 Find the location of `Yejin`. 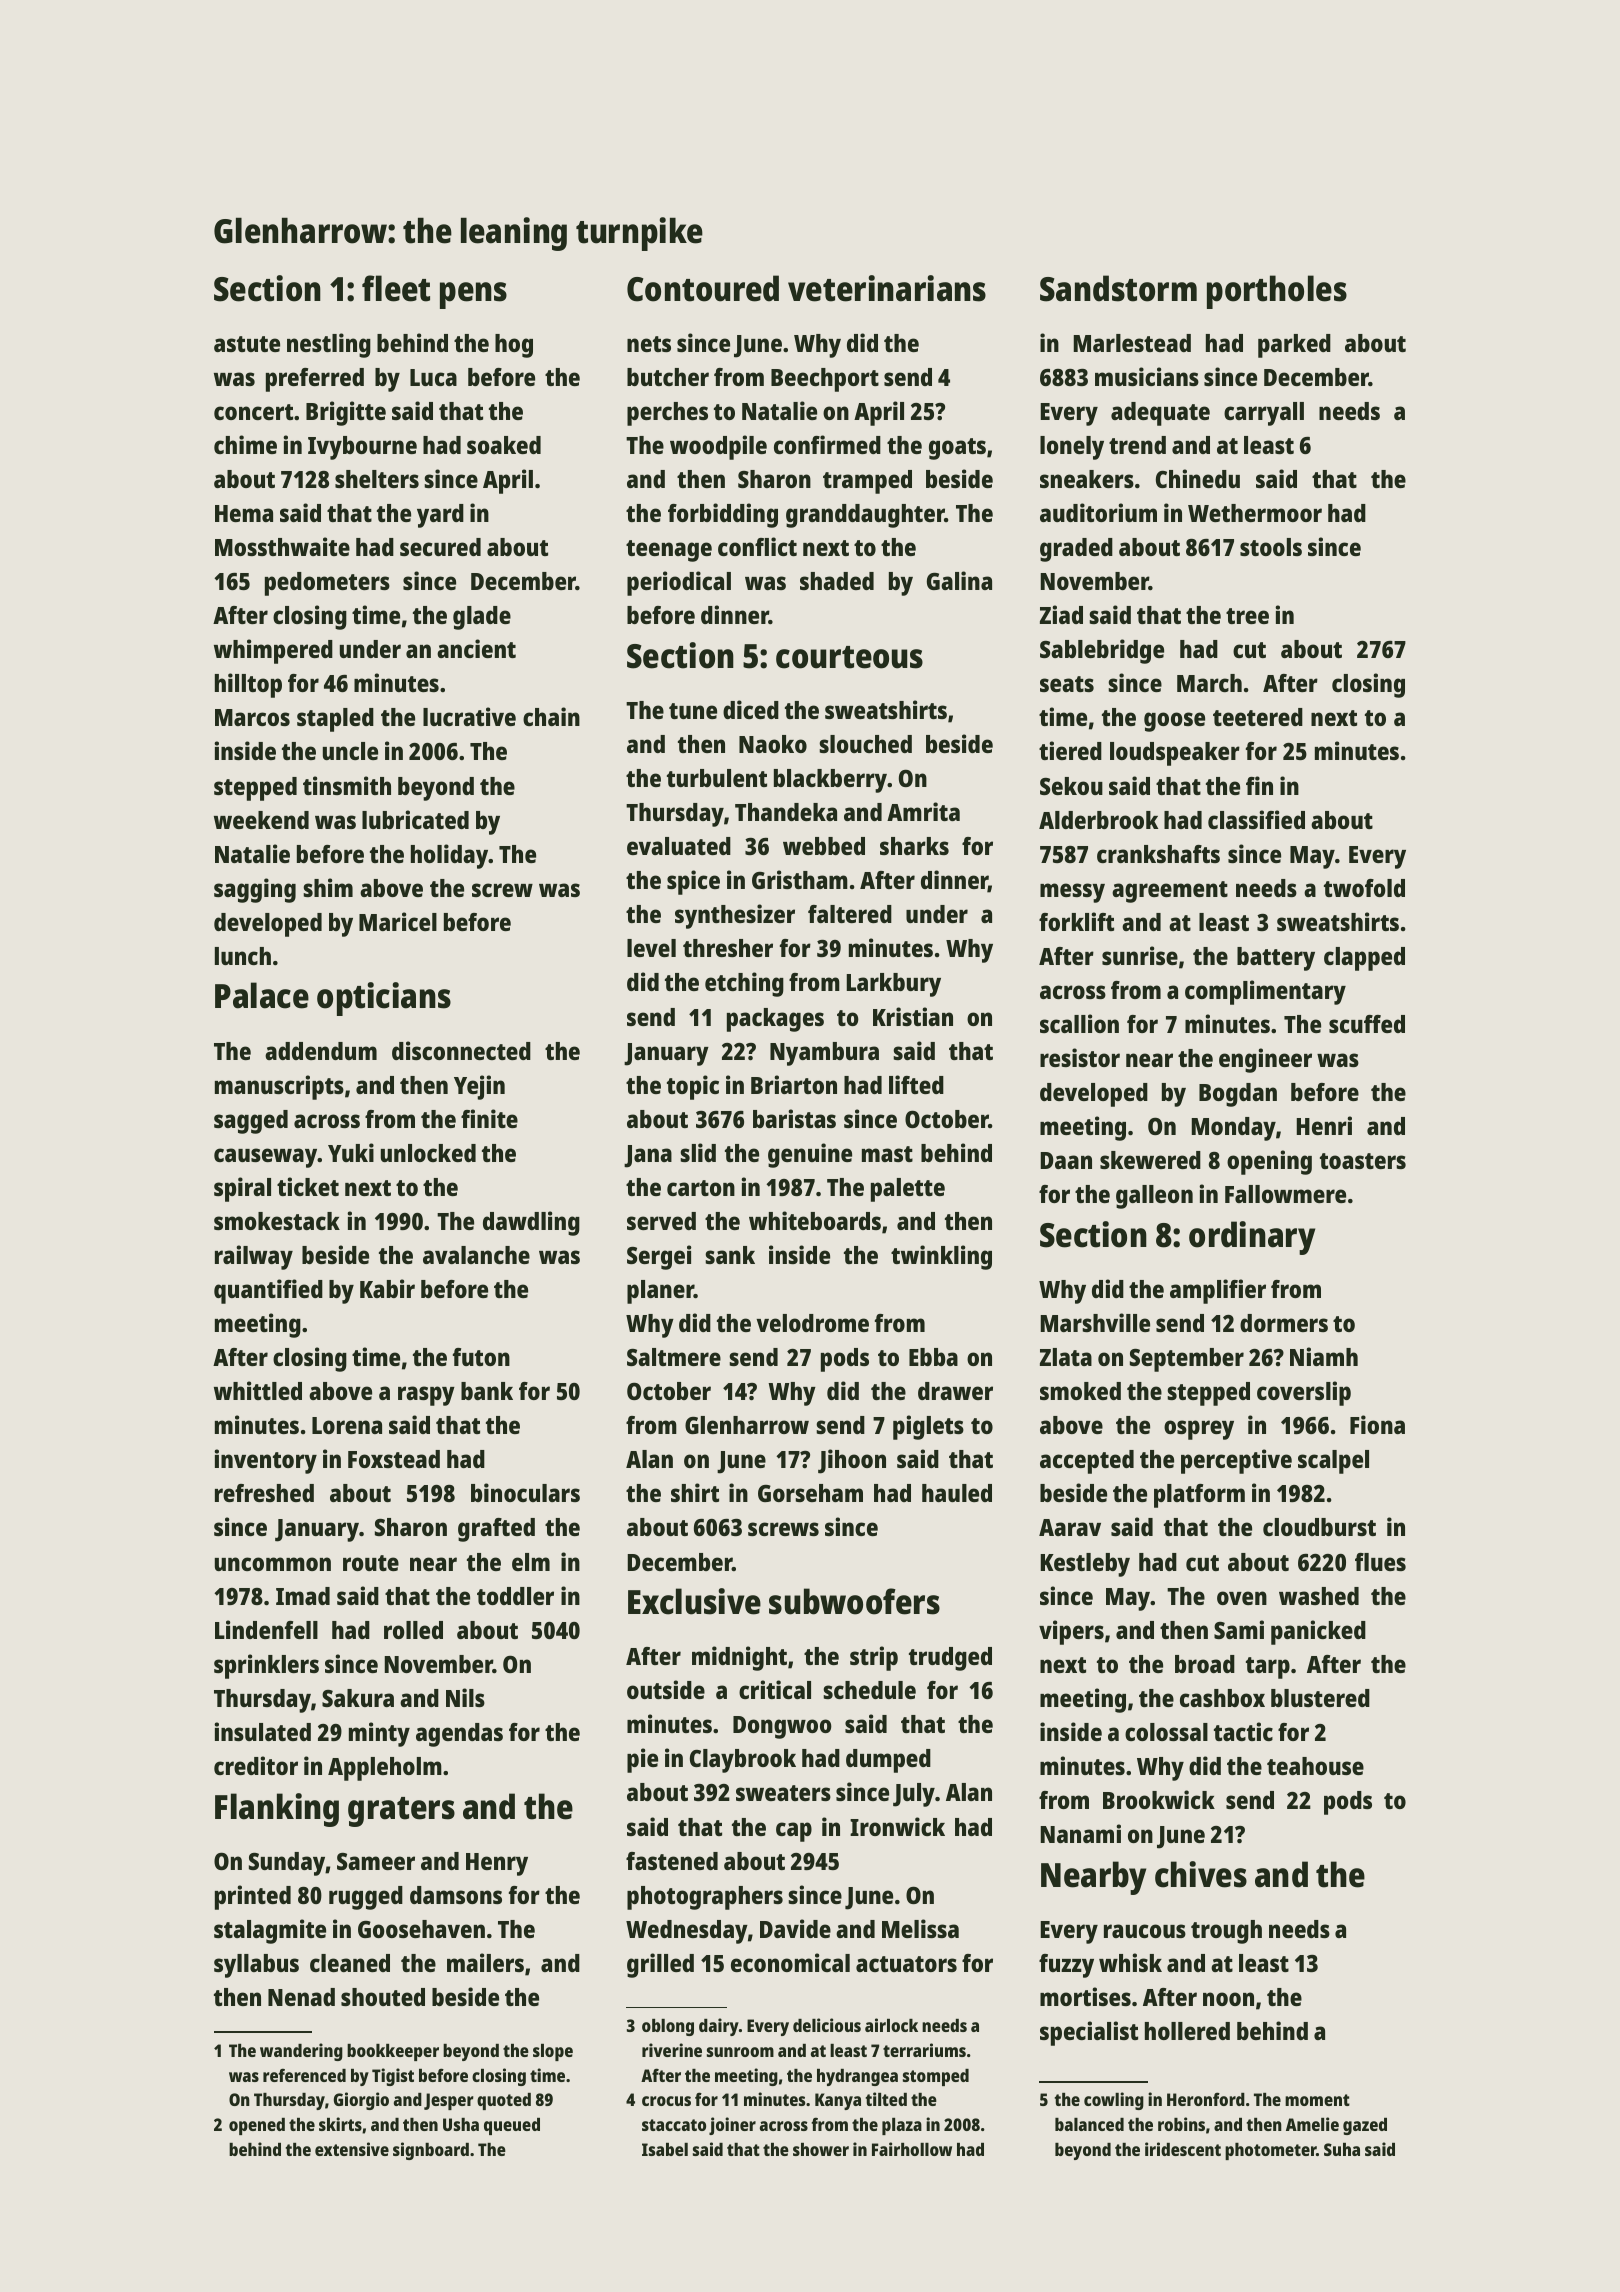

Yejin is located at coordinates (479, 1087).
